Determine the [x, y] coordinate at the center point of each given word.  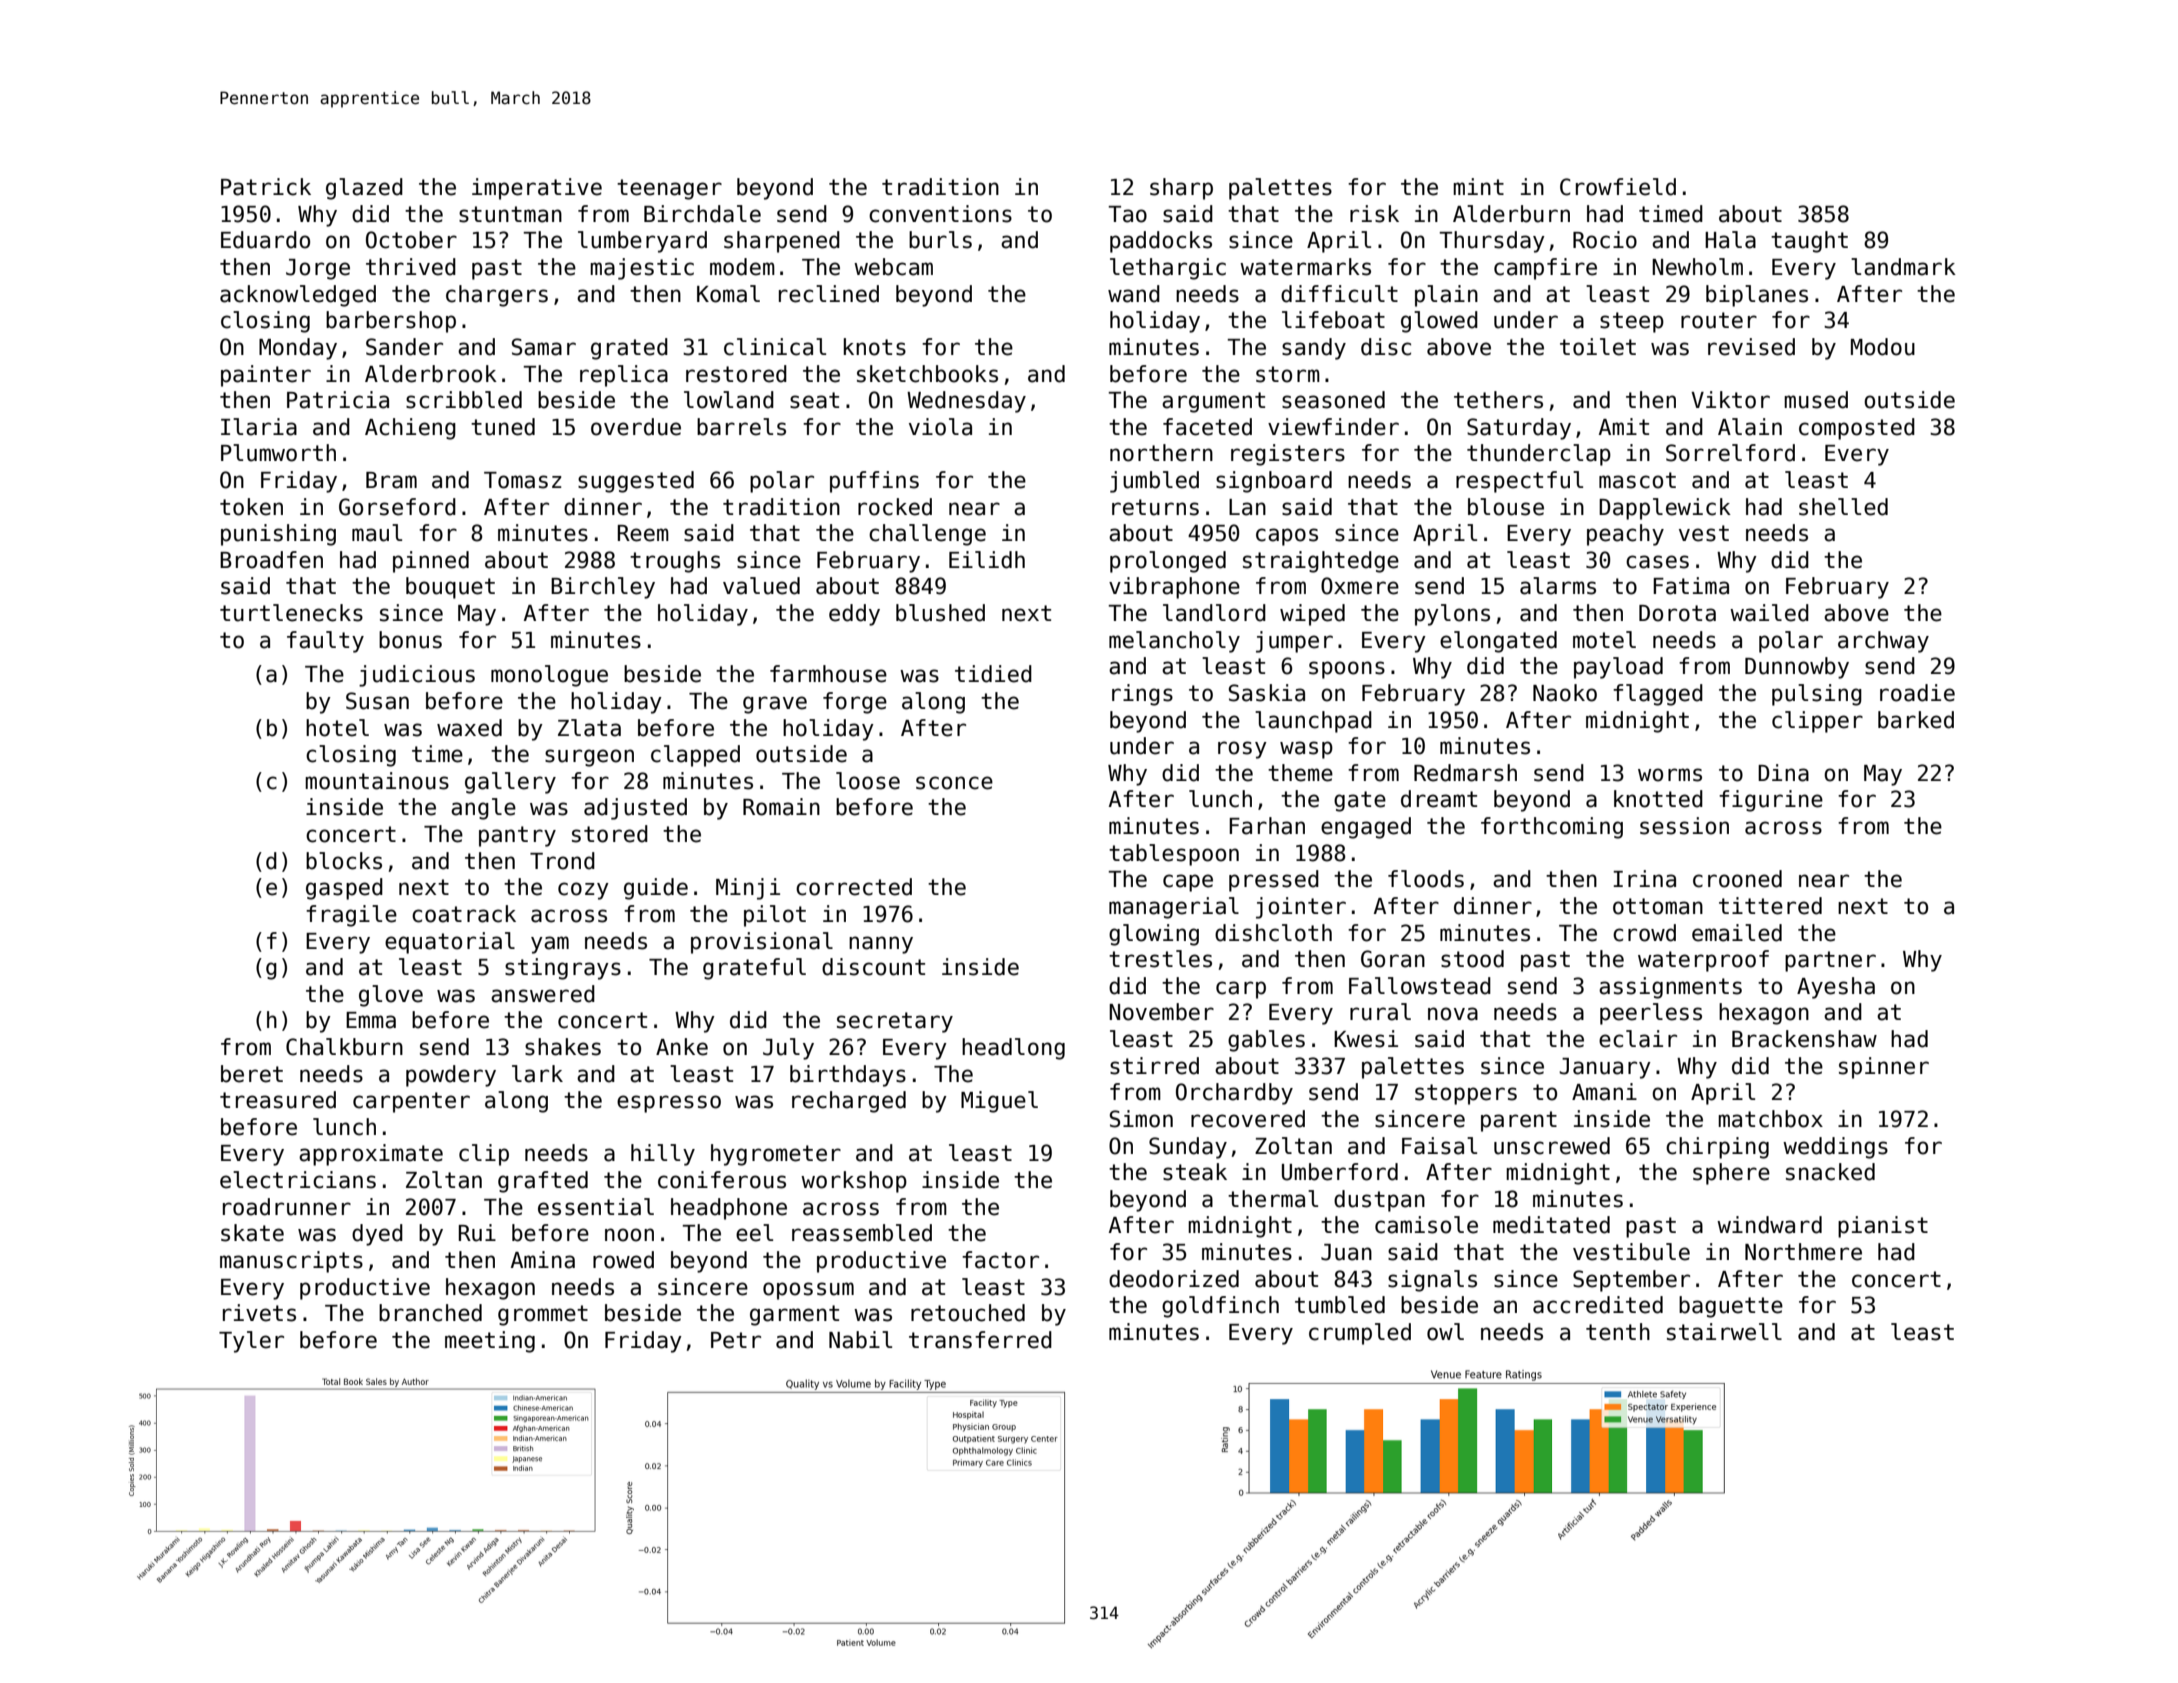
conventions [940, 214]
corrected [854, 887]
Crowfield [1618, 187]
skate [252, 1233]
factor [1000, 1260]
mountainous [377, 781]
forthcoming [1552, 828]
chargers [497, 296]
